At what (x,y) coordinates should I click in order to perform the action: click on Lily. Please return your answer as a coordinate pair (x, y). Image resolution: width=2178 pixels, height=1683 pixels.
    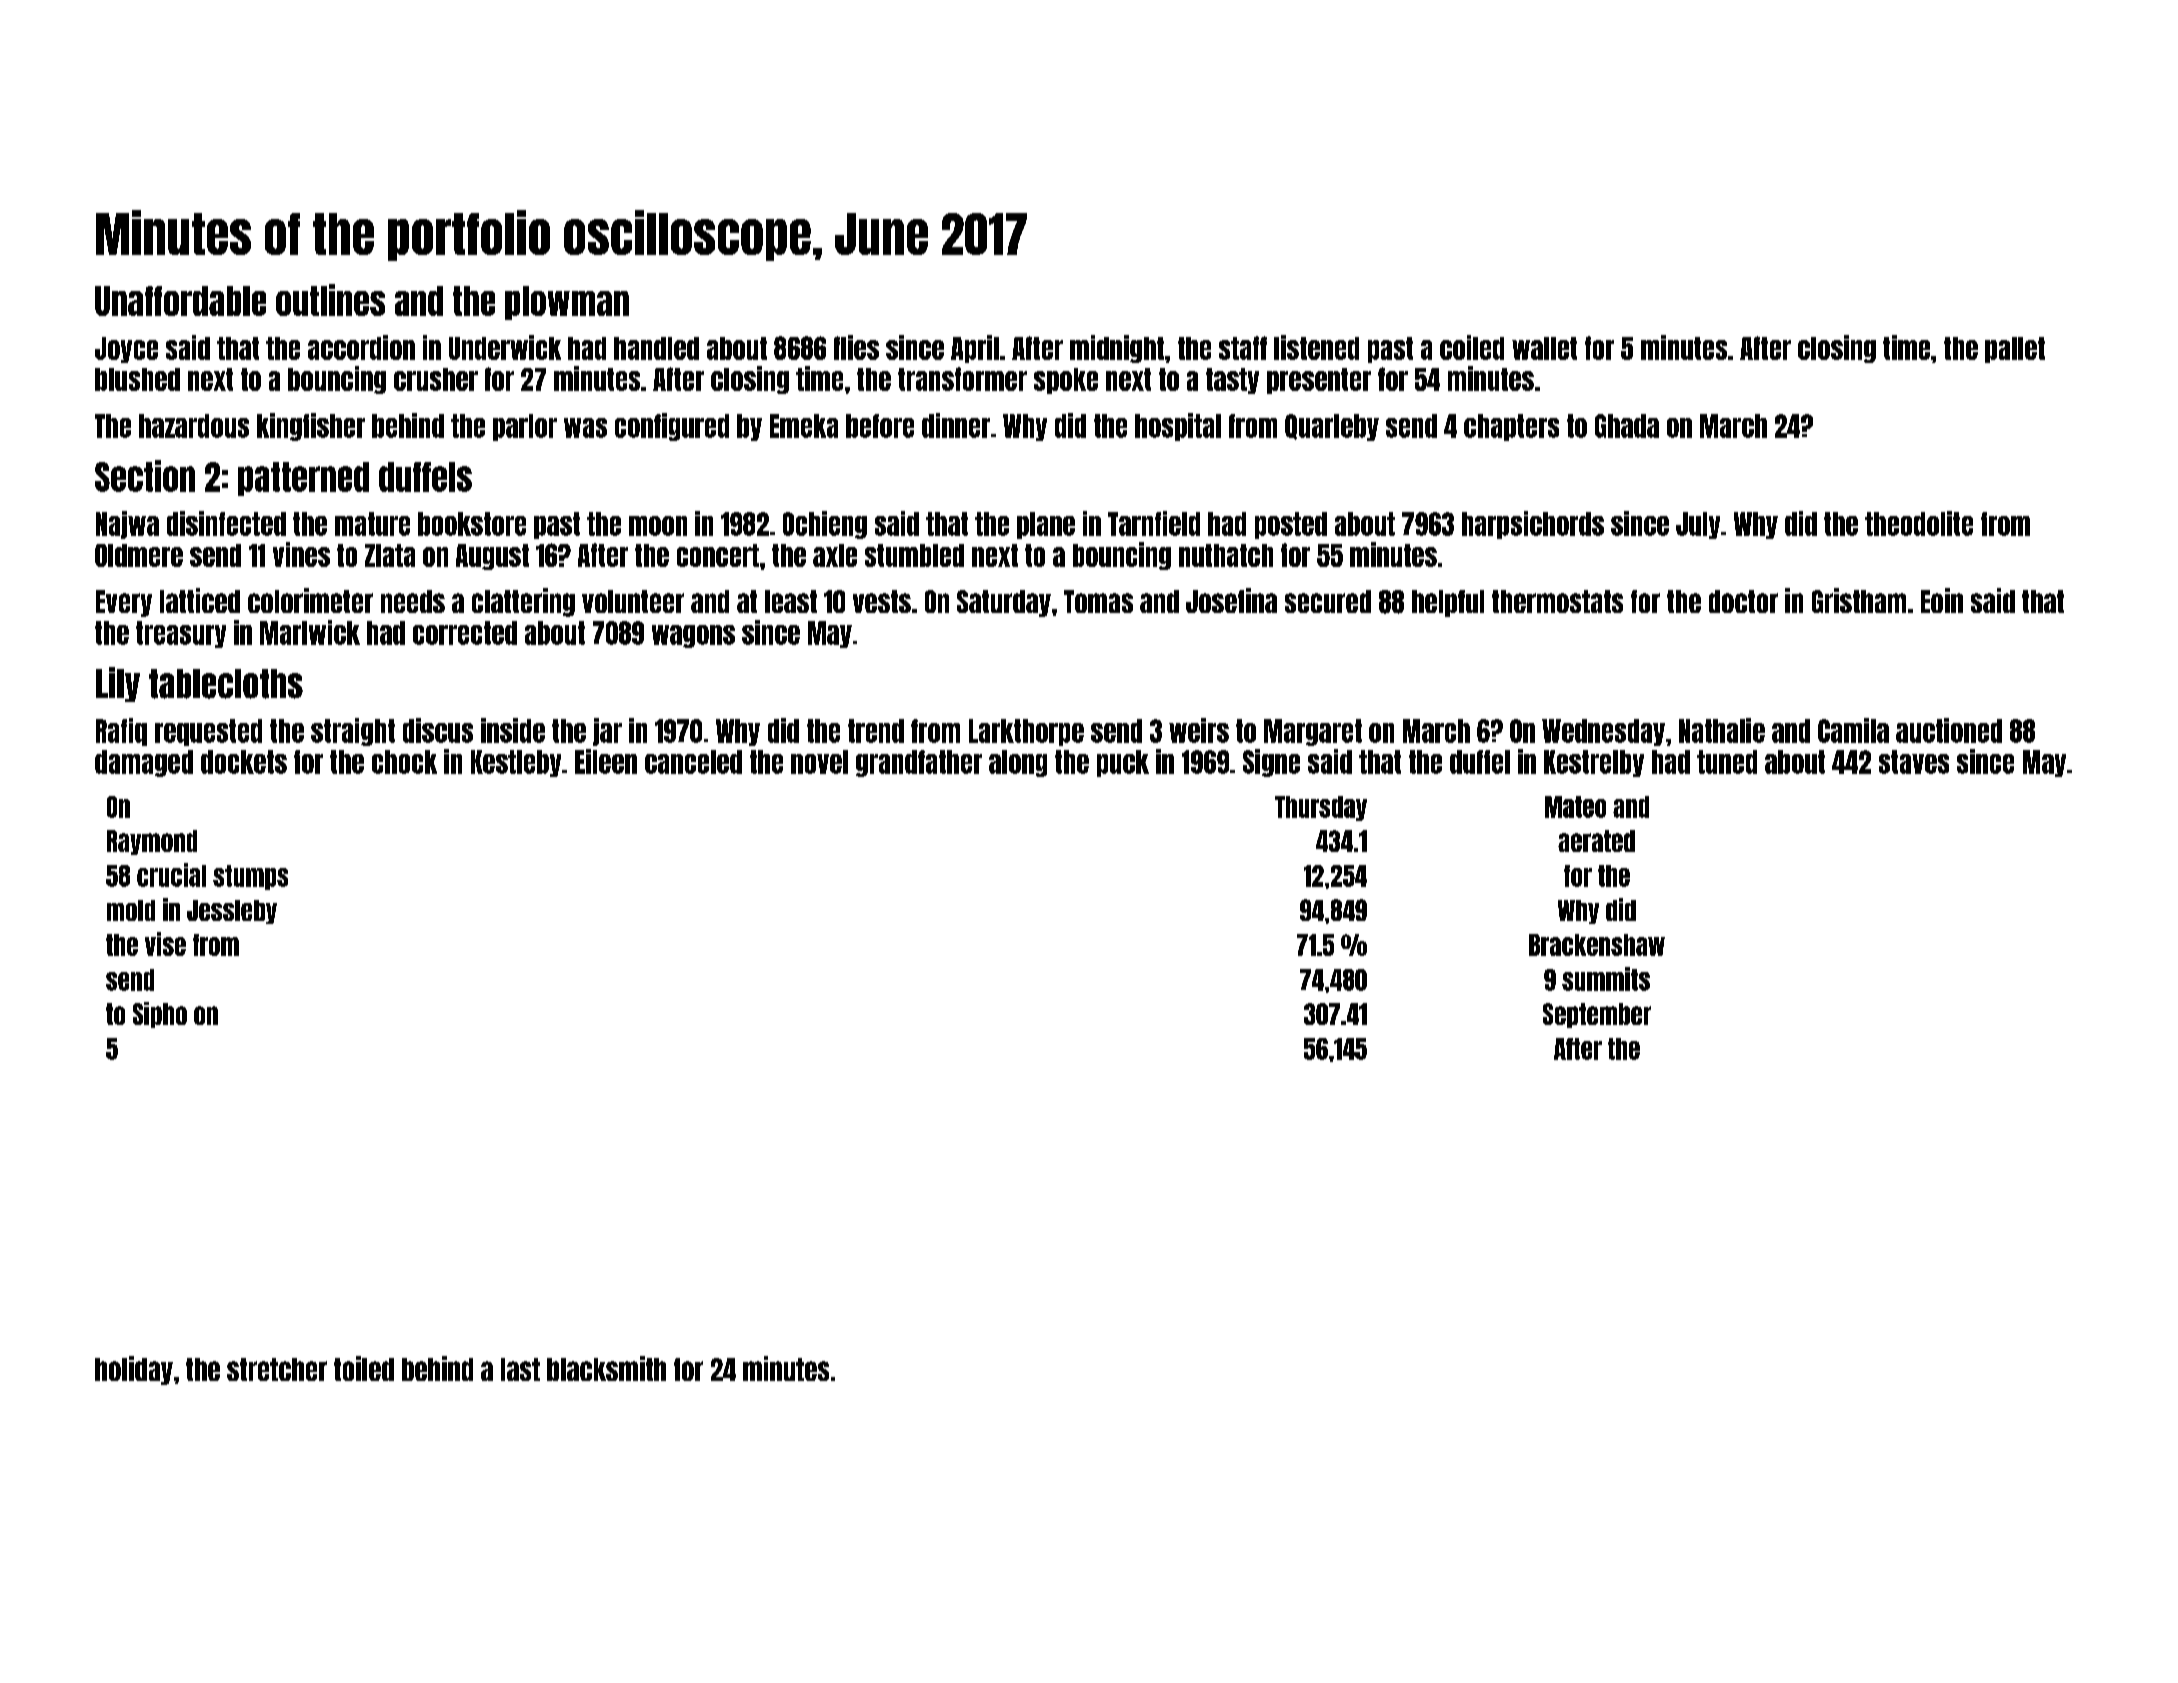
    Looking at the image, I should click on (118, 684).
